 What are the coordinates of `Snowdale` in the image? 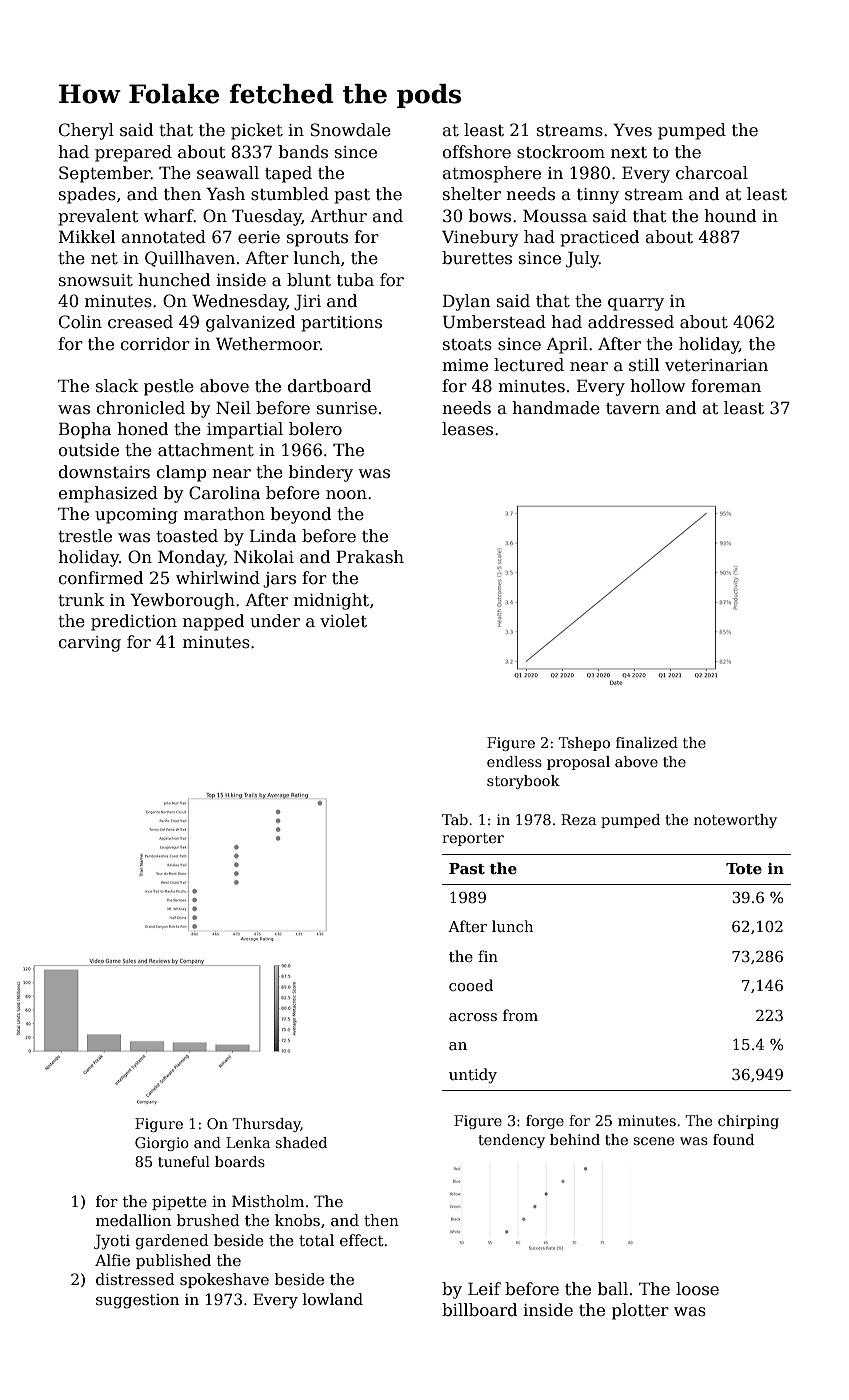 It's located at (350, 130).
